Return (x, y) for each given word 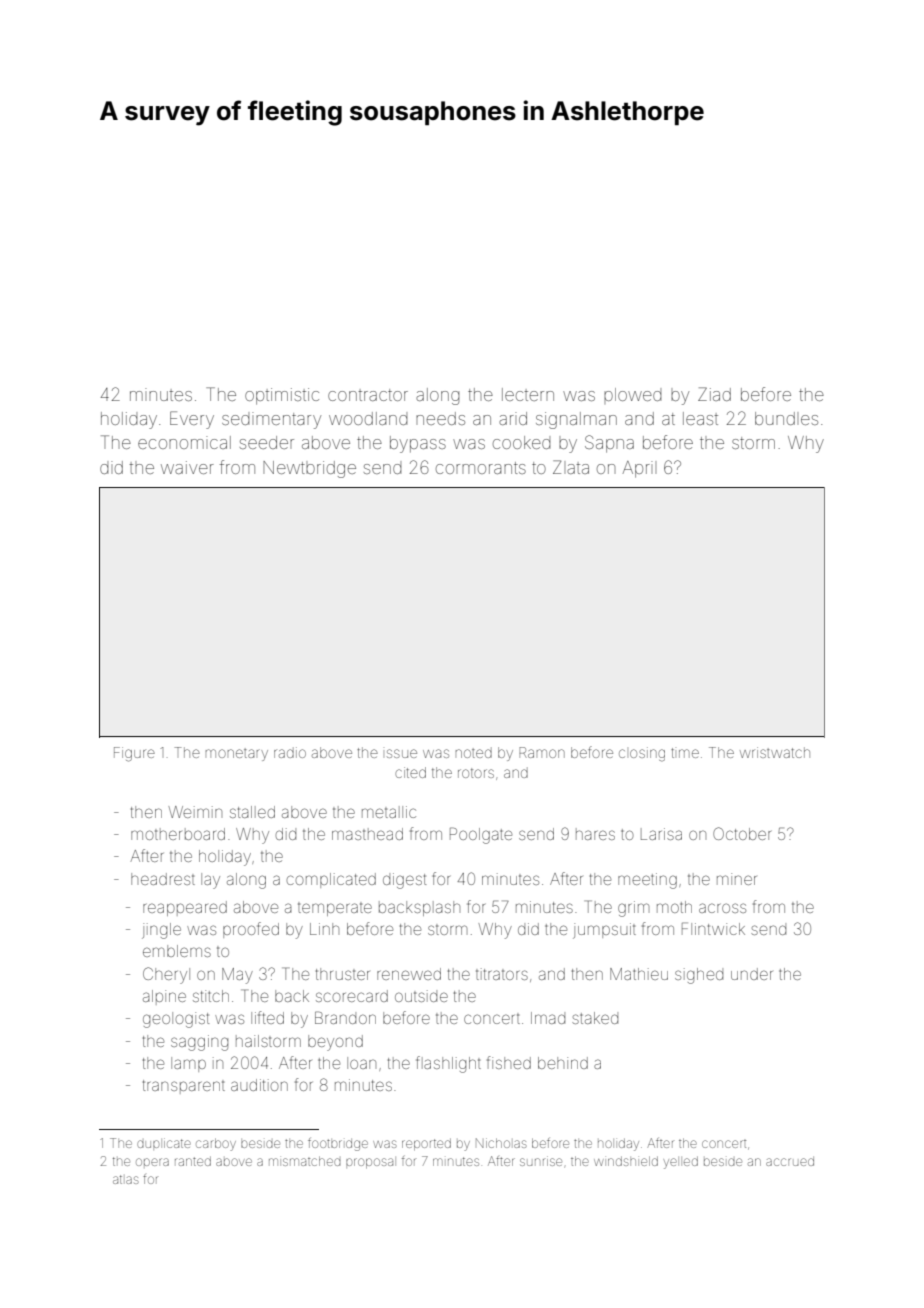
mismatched (305, 1161)
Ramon (542, 752)
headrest (163, 879)
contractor (368, 395)
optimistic (282, 396)
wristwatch (775, 752)
